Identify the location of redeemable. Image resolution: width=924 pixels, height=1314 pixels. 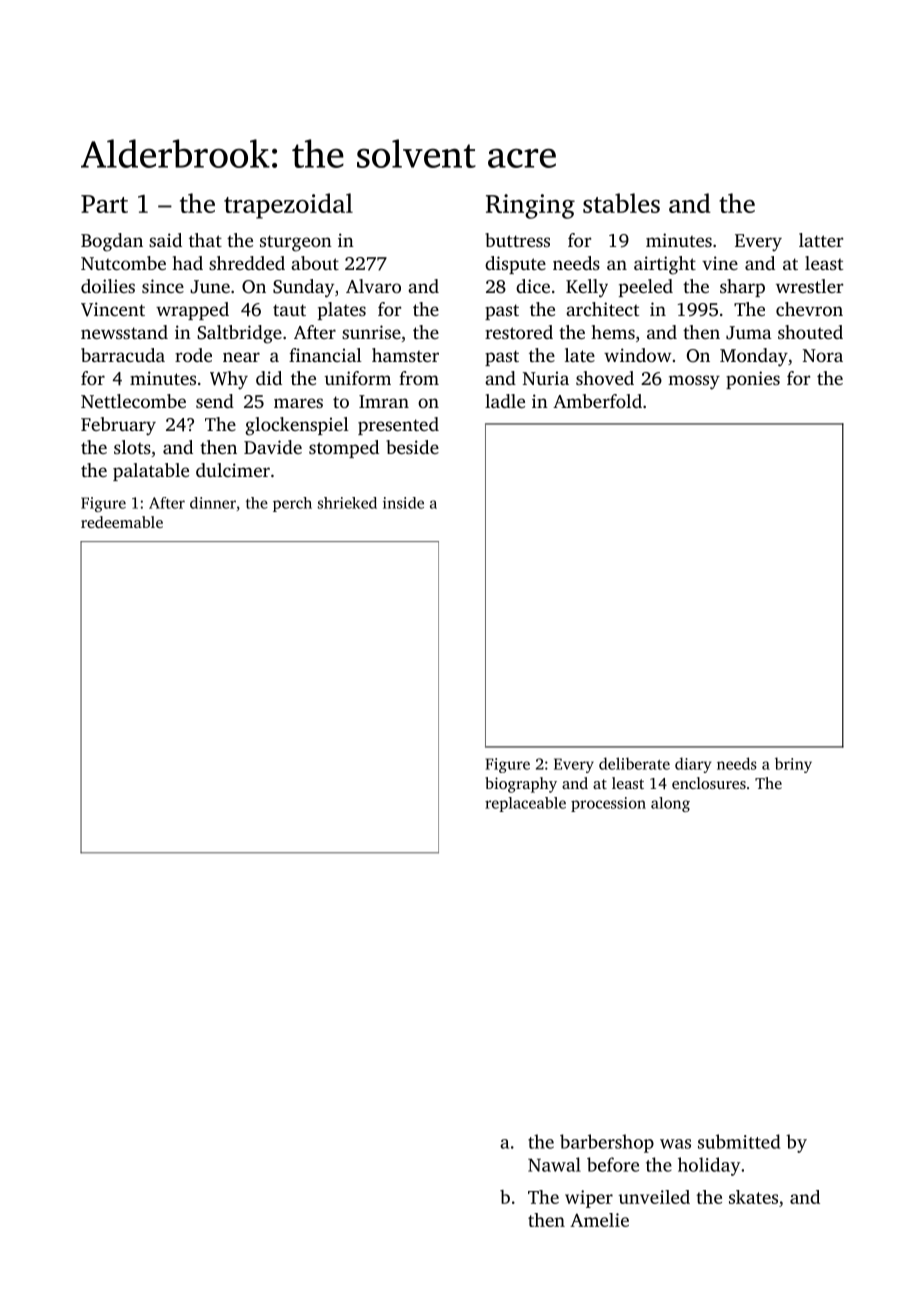
(122, 522).
